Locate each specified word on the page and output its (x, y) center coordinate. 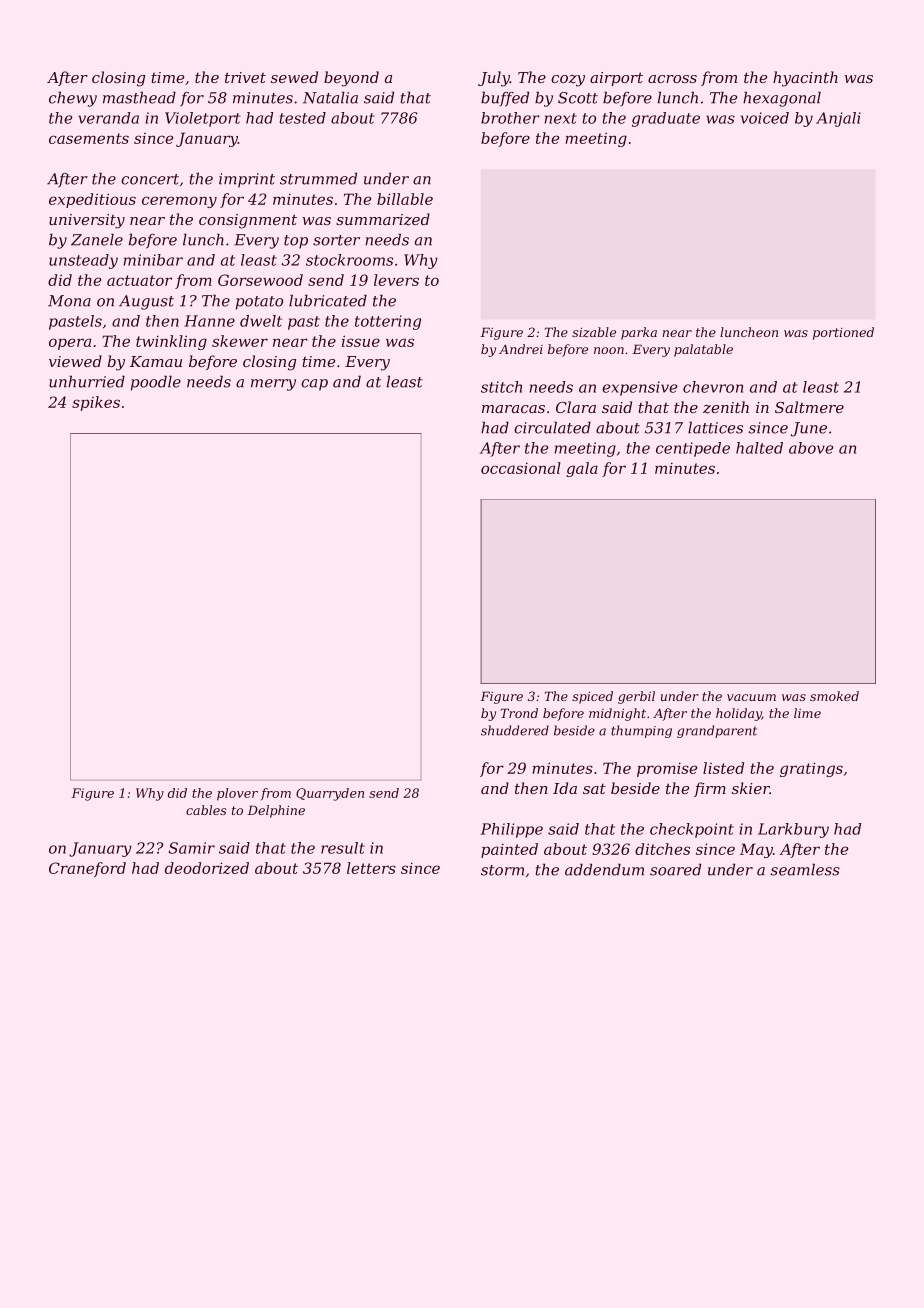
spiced (592, 697)
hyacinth (805, 79)
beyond (351, 79)
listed (723, 768)
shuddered (515, 730)
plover (237, 794)
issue (361, 341)
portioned (843, 333)
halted (759, 448)
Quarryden (330, 794)
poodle (156, 383)
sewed (294, 77)
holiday (739, 714)
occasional (521, 468)
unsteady (83, 261)
